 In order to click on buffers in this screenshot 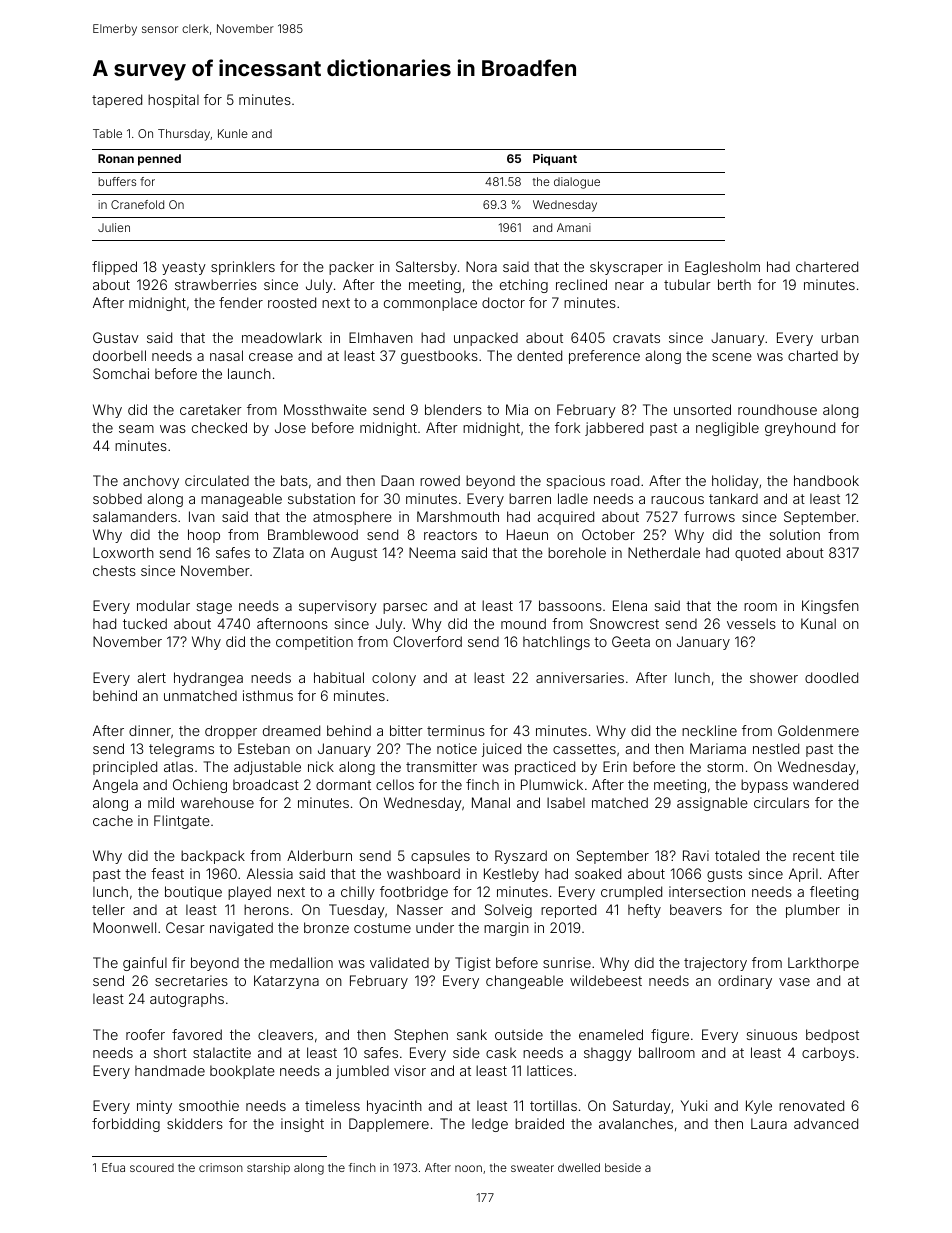, I will do `click(117, 181)`.
